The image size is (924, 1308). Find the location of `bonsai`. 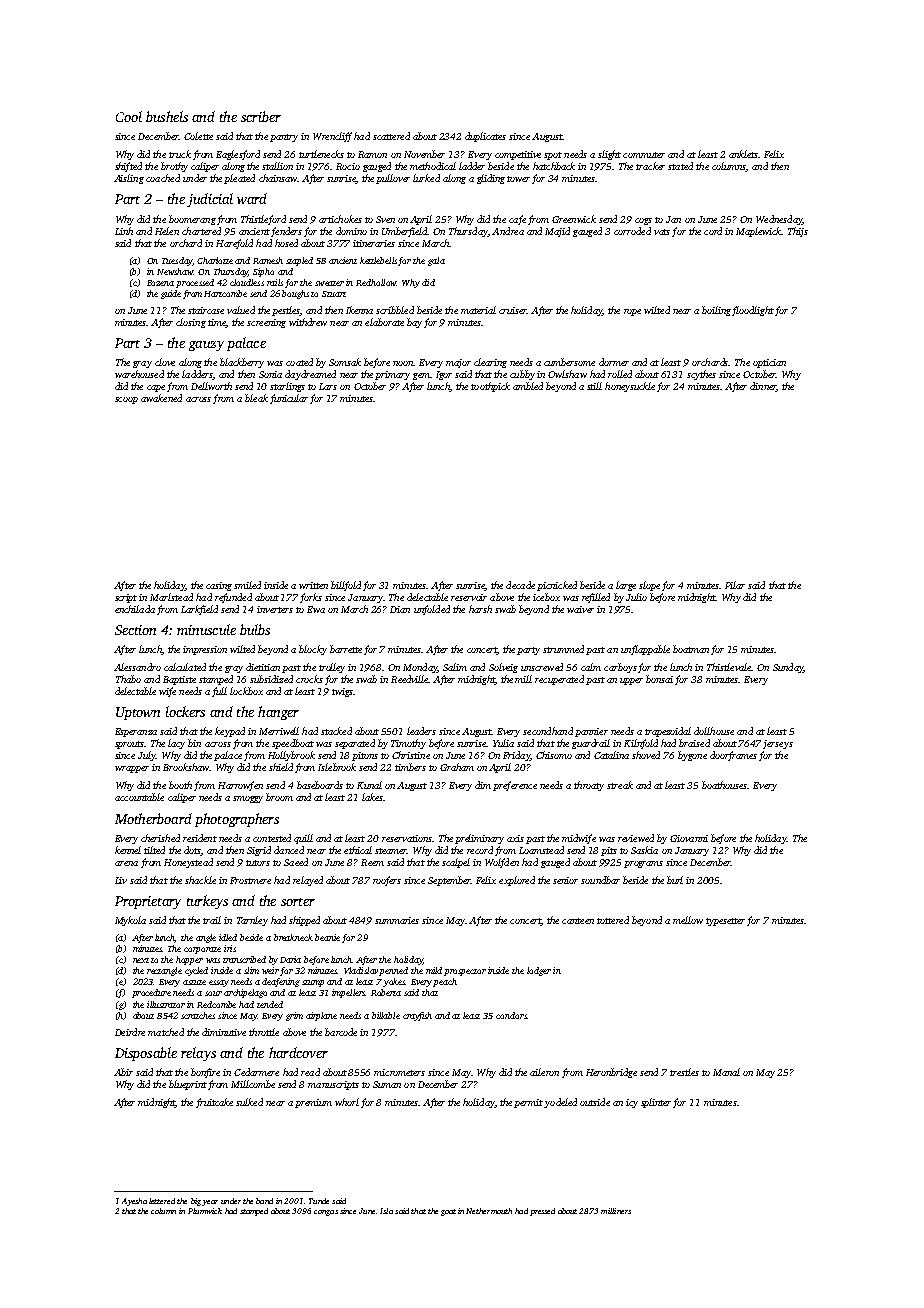

bonsai is located at coordinates (659, 679).
